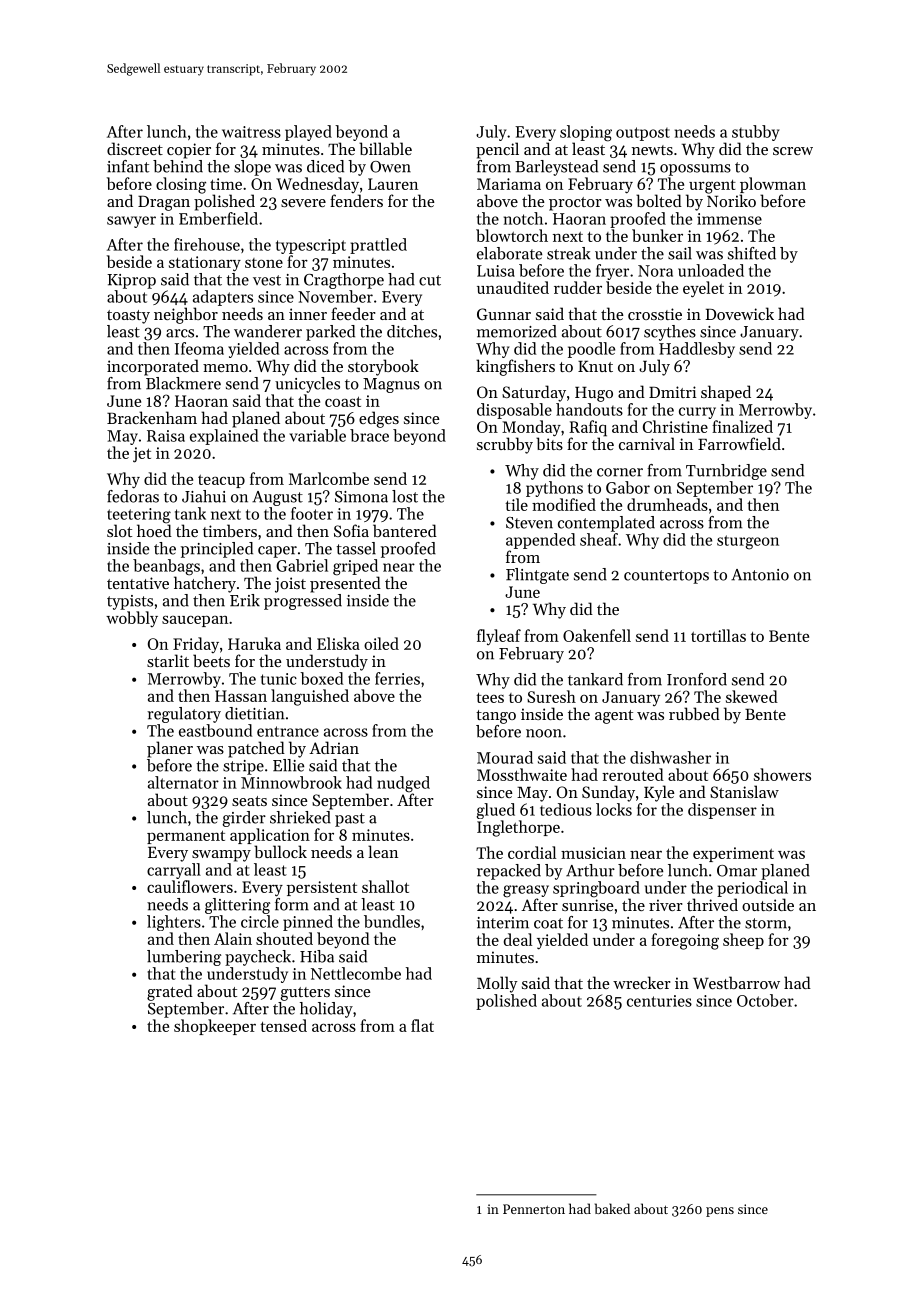 The image size is (924, 1314). What do you see at coordinates (647, 443) in the screenshot?
I see `carnival` at bounding box center [647, 443].
